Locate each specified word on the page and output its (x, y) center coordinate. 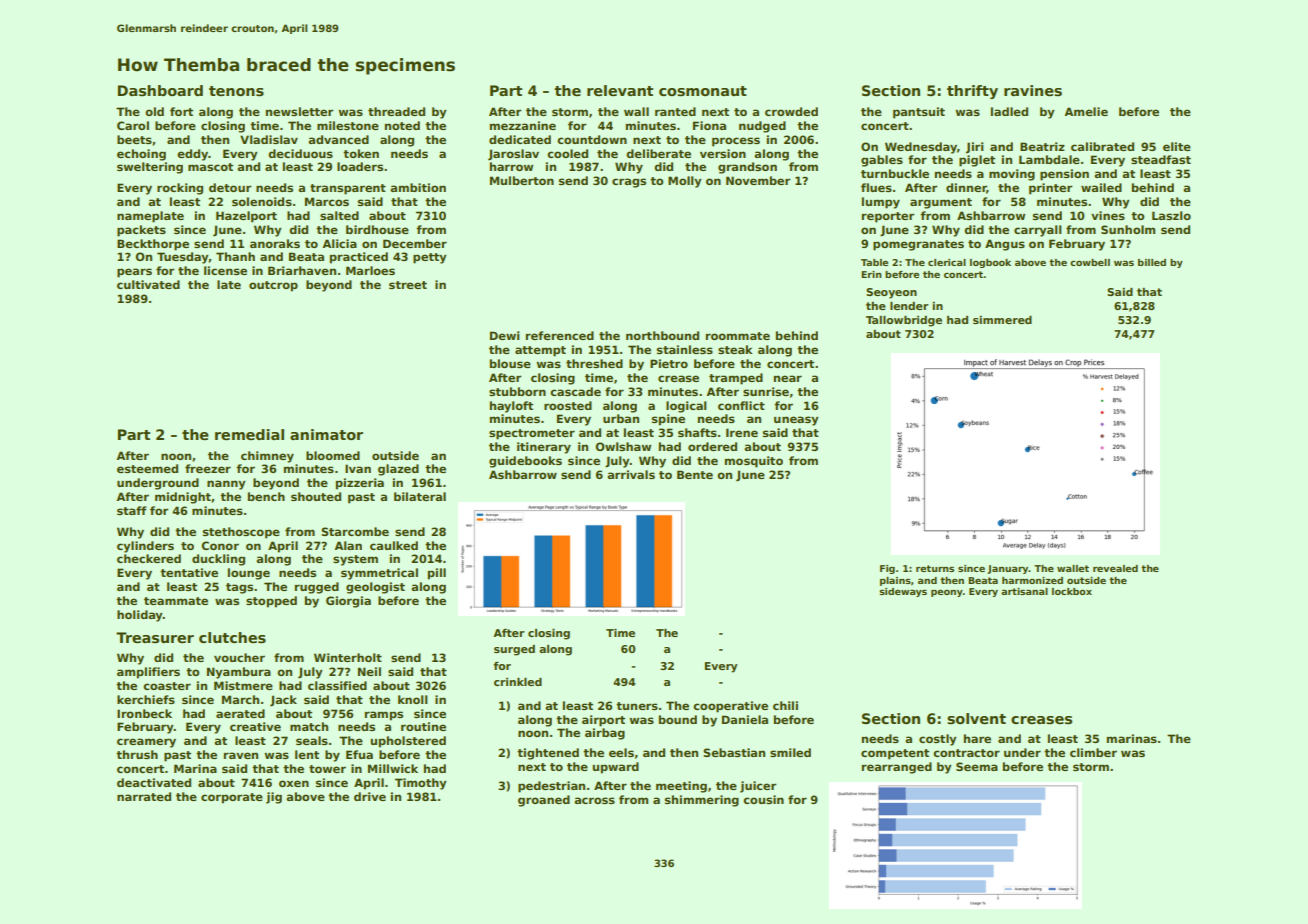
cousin (763, 799)
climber (1093, 752)
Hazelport (246, 217)
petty (429, 258)
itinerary (544, 448)
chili (785, 705)
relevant (620, 90)
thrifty (972, 92)
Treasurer (155, 637)
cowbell (1090, 262)
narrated (144, 796)
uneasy (796, 421)
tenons (236, 91)
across (594, 800)
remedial (249, 434)
